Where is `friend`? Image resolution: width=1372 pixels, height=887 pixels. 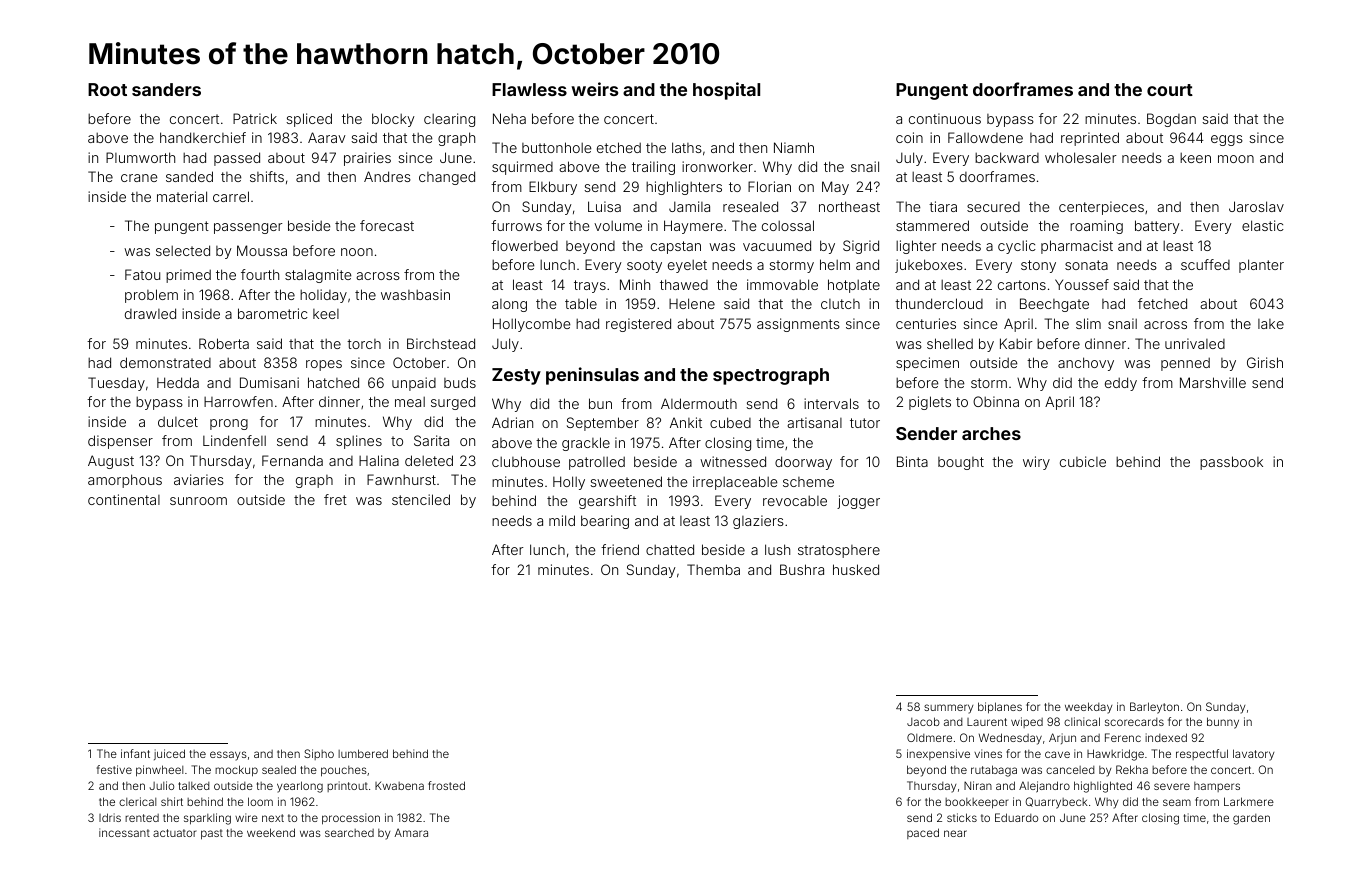 friend is located at coordinates (620, 549).
